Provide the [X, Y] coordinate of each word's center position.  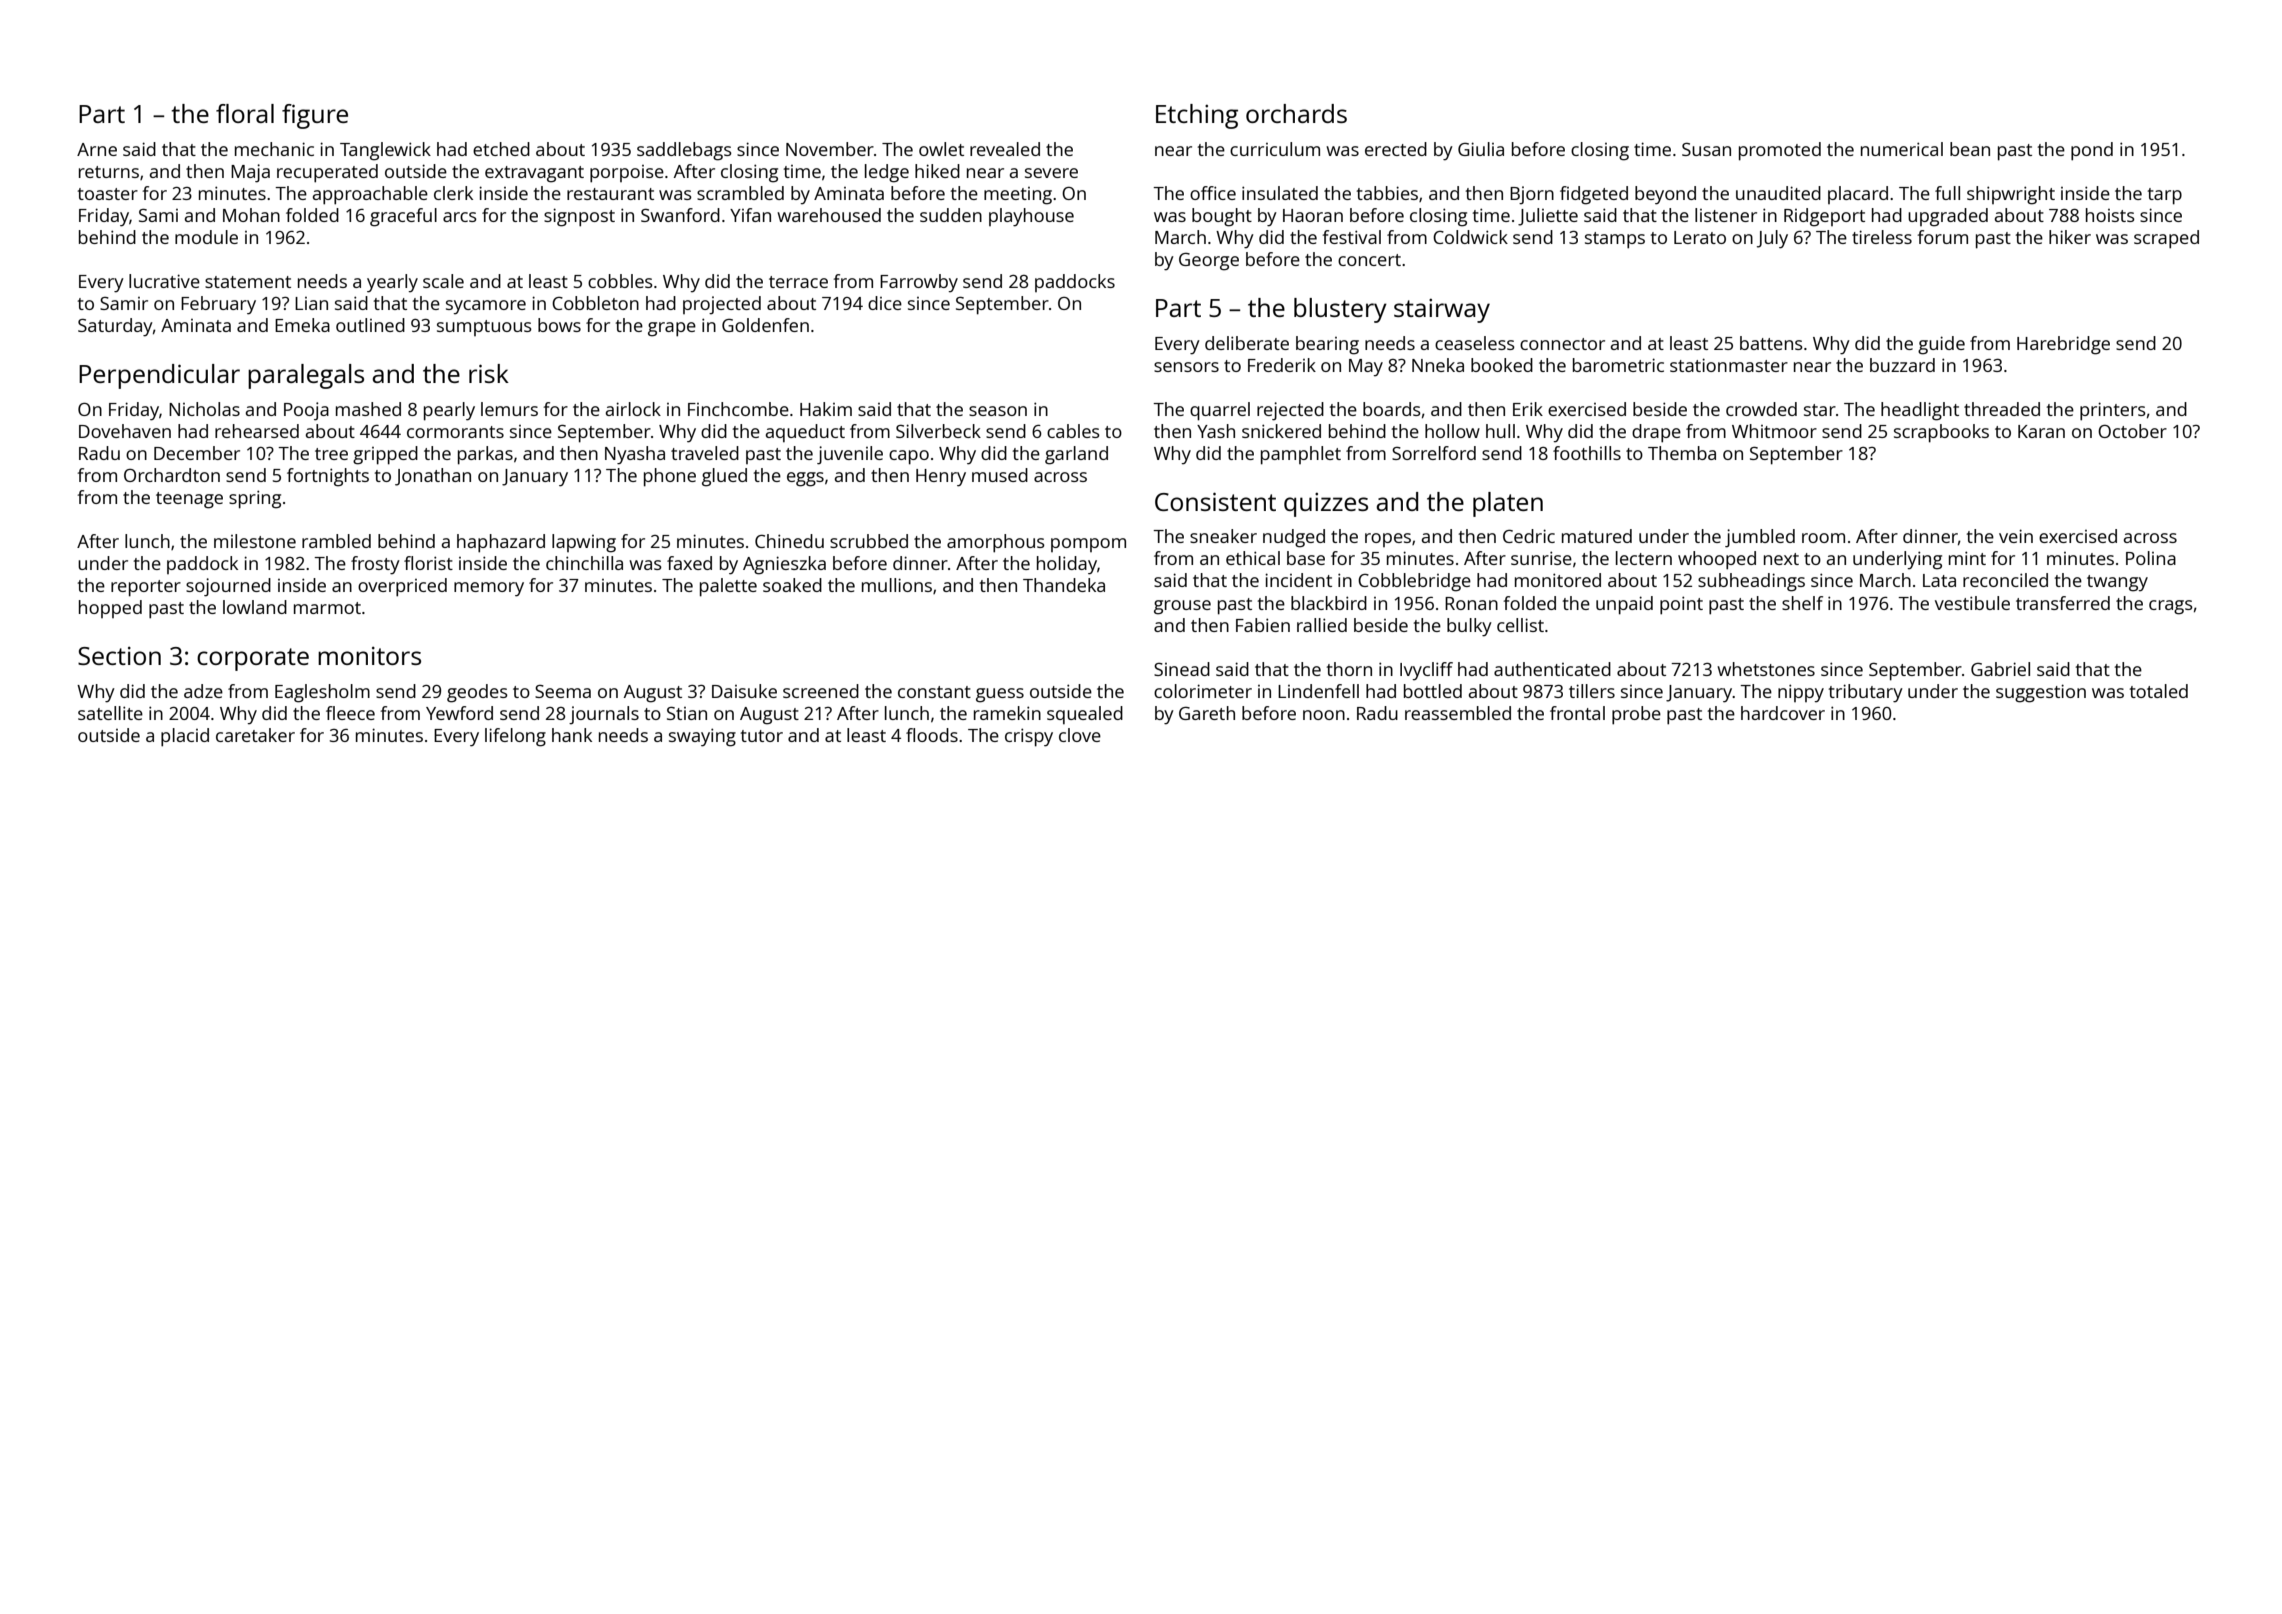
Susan [1706, 149]
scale [443, 281]
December [197, 453]
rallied [1322, 625]
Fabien [1263, 625]
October [2132, 431]
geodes [477, 693]
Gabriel [2000, 669]
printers [2113, 411]
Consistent [1215, 501]
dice [885, 303]
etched [501, 149]
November [830, 149]
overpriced [402, 587]
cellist [1520, 625]
